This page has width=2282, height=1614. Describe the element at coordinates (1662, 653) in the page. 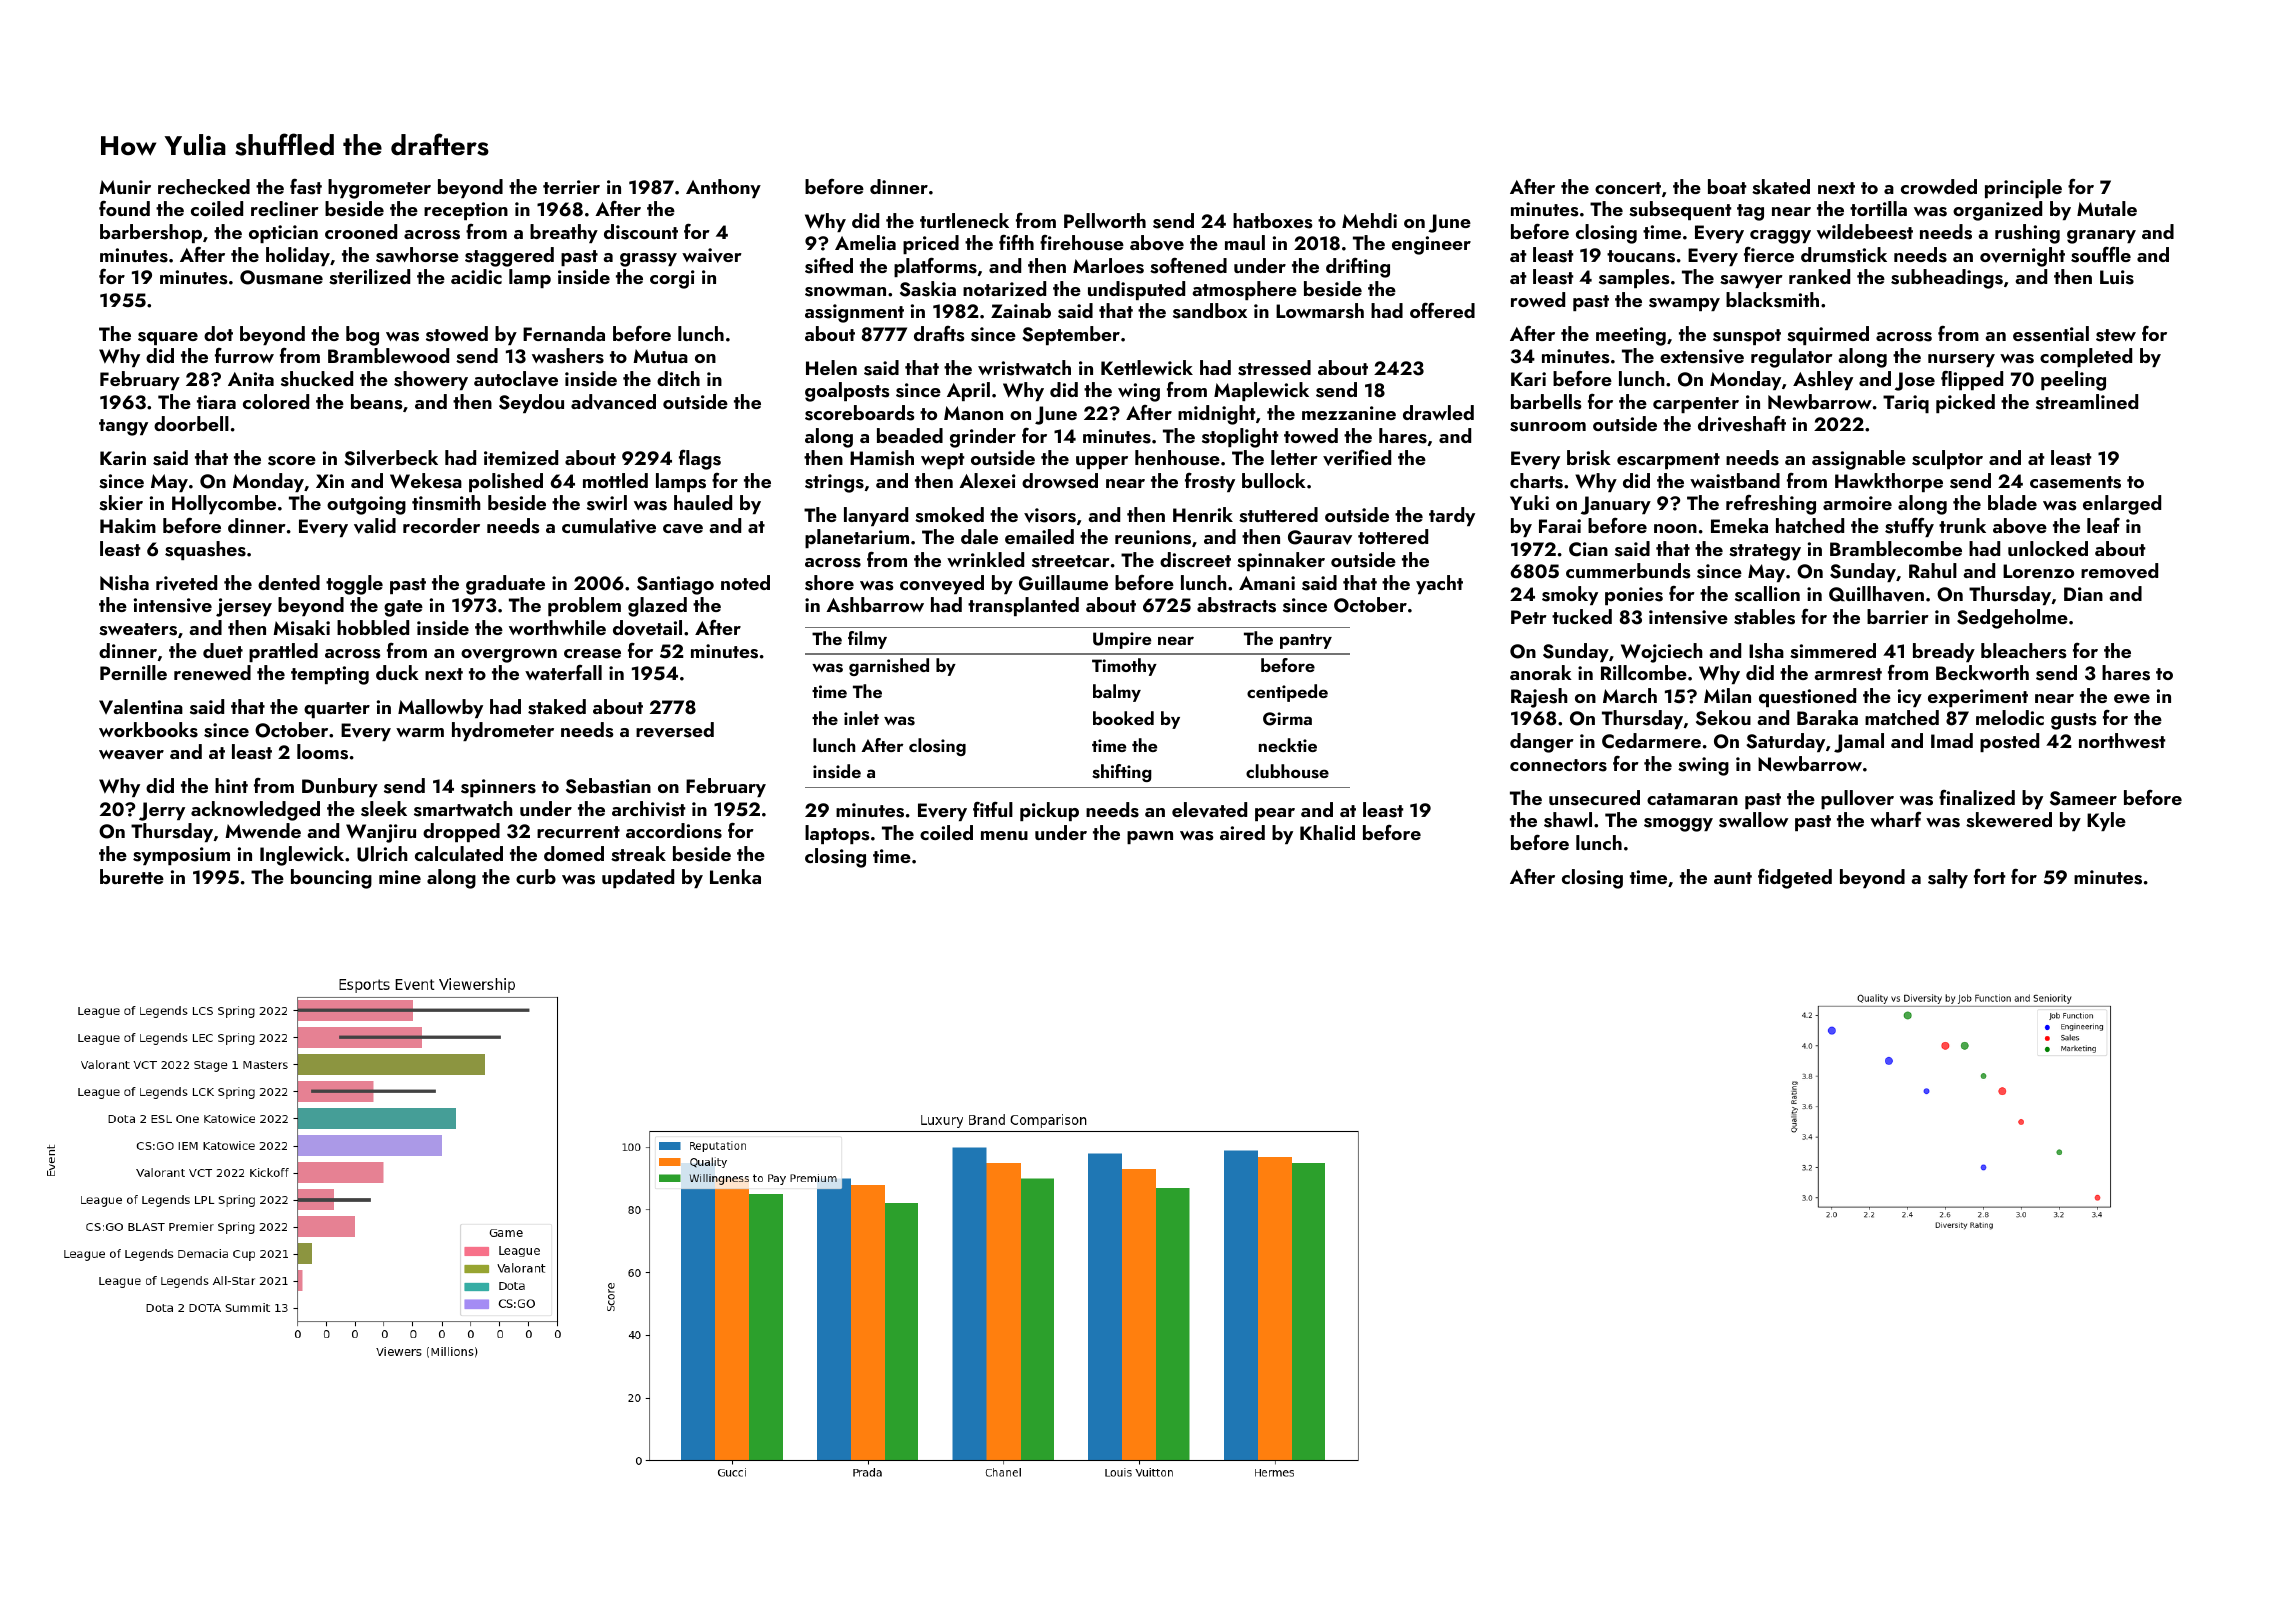

I see `Wojciech` at that location.
